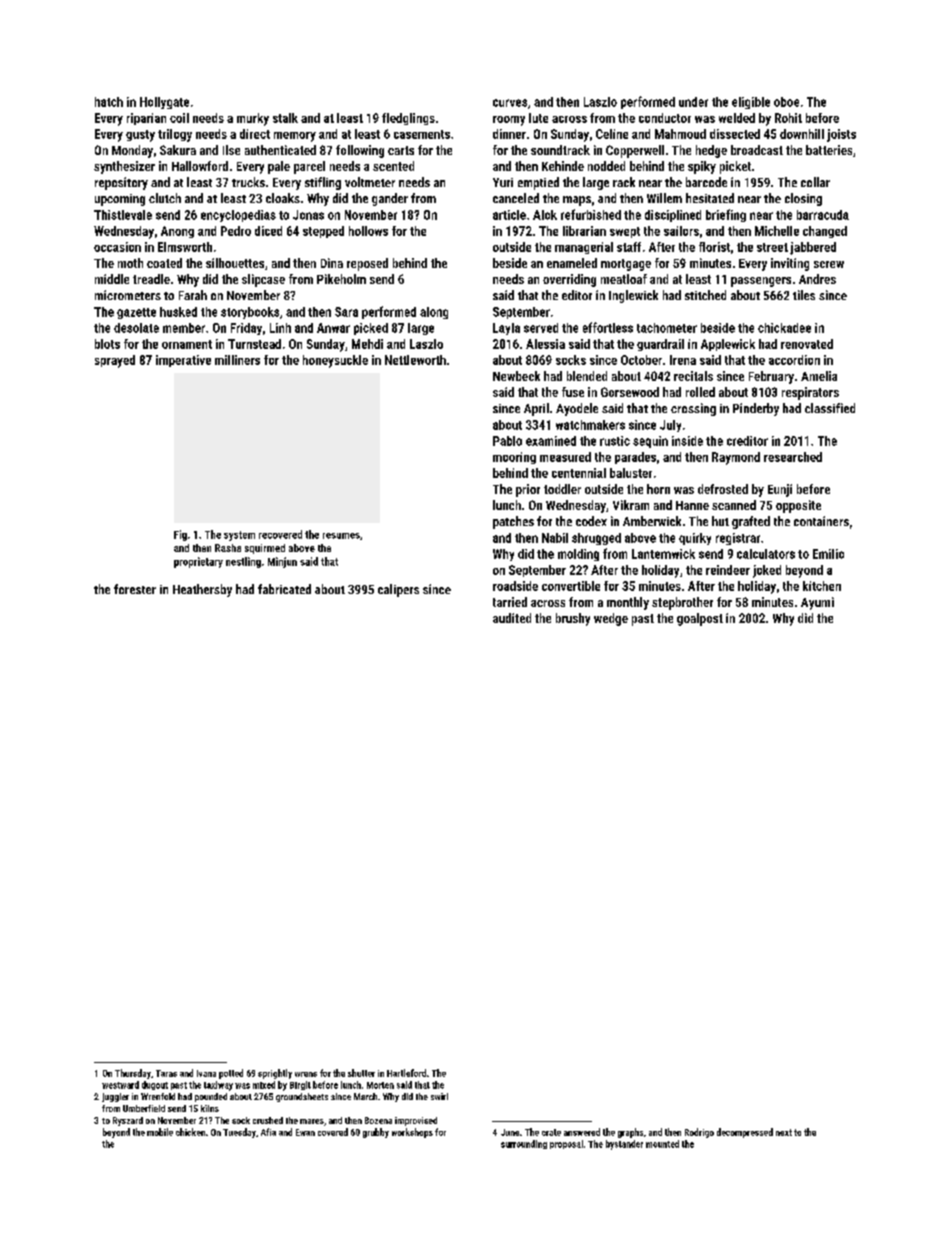 Image resolution: width=952 pixels, height=1233 pixels. Describe the element at coordinates (285, 118) in the screenshot. I see `stalk` at that location.
